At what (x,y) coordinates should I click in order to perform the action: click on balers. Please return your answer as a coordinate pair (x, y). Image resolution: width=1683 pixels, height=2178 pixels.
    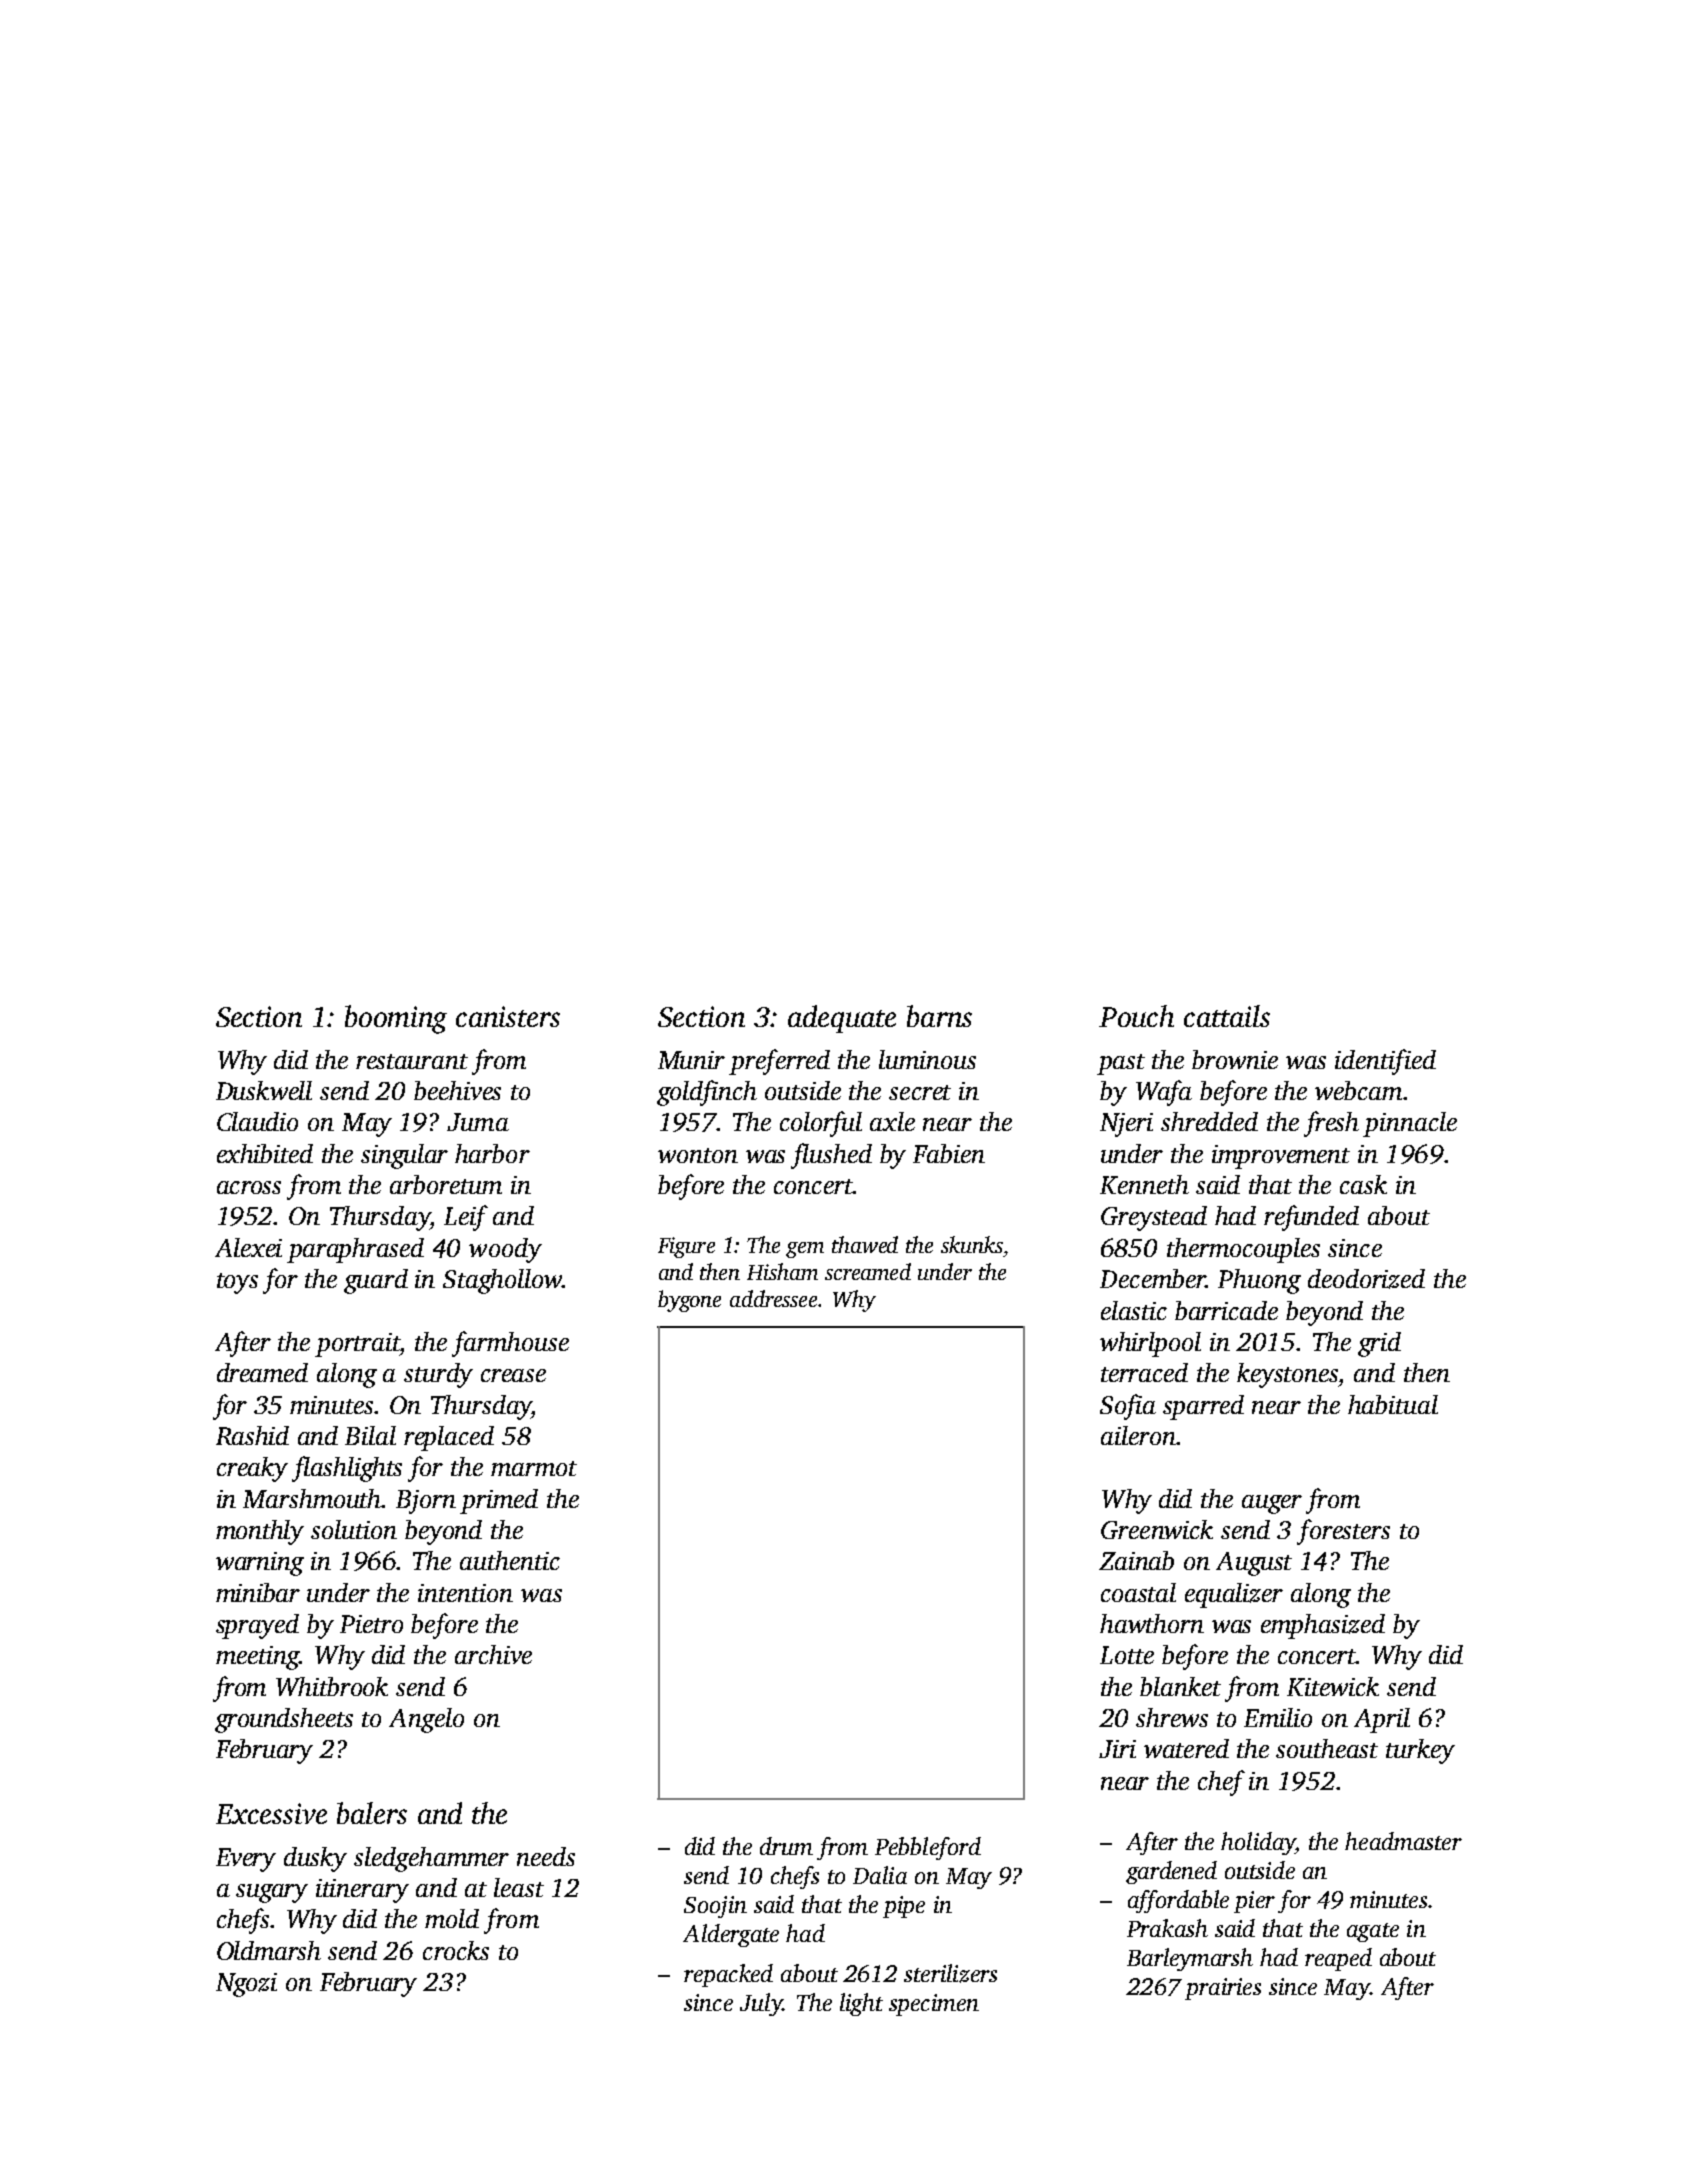
    Looking at the image, I should click on (372, 1813).
